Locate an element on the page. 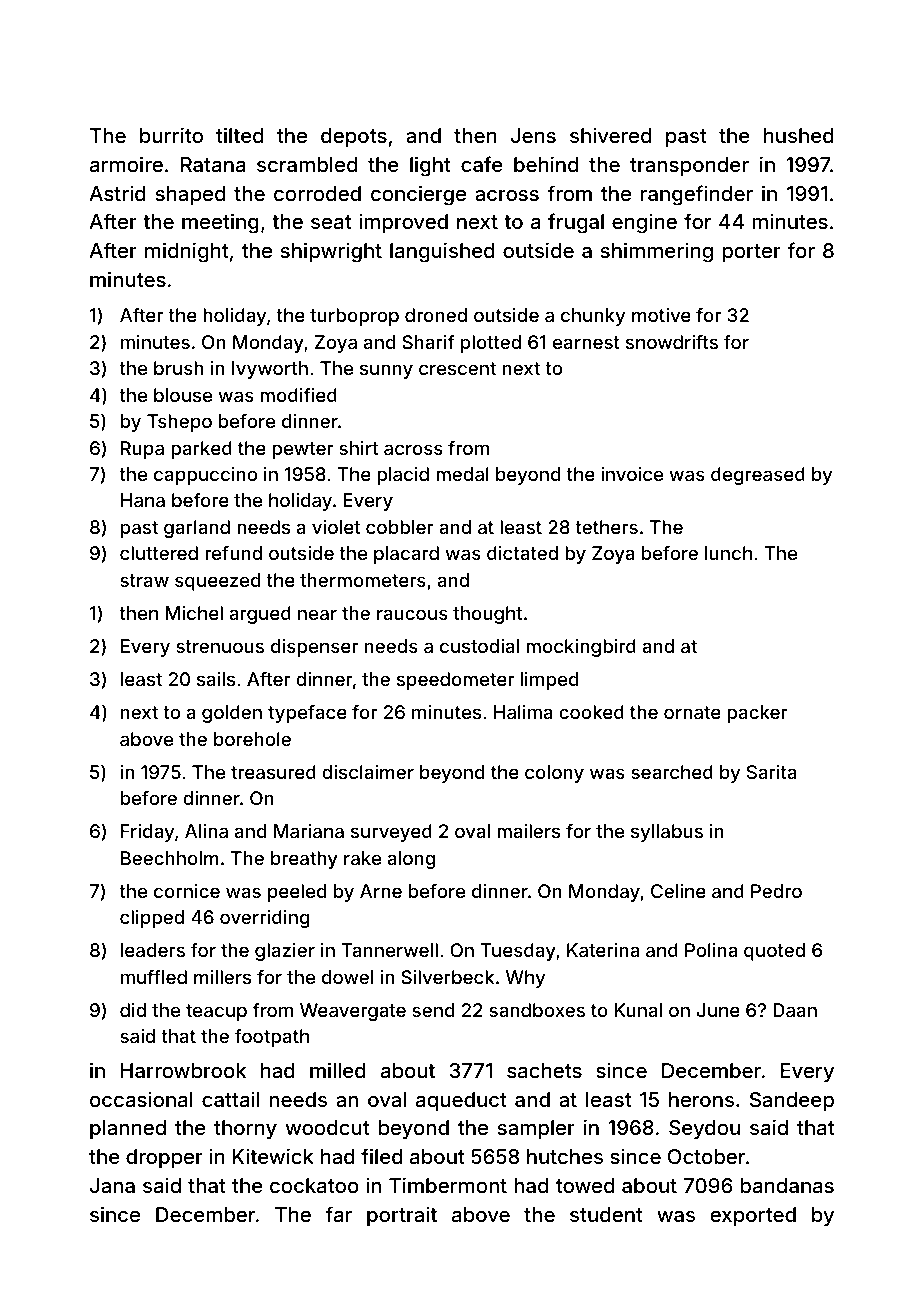  June is located at coordinates (718, 1010).
